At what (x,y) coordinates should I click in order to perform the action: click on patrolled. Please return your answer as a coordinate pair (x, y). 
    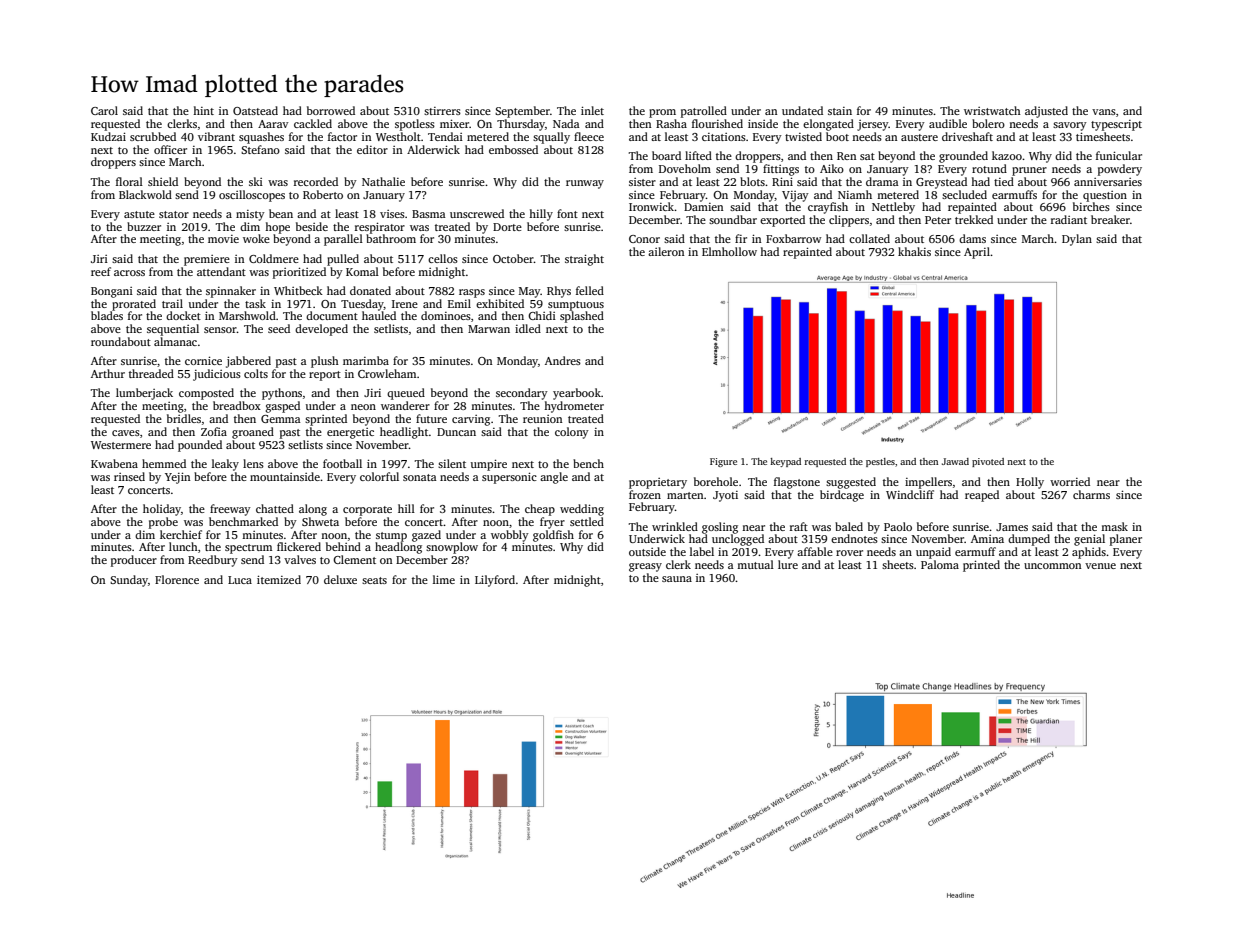
    Looking at the image, I should click on (704, 112).
